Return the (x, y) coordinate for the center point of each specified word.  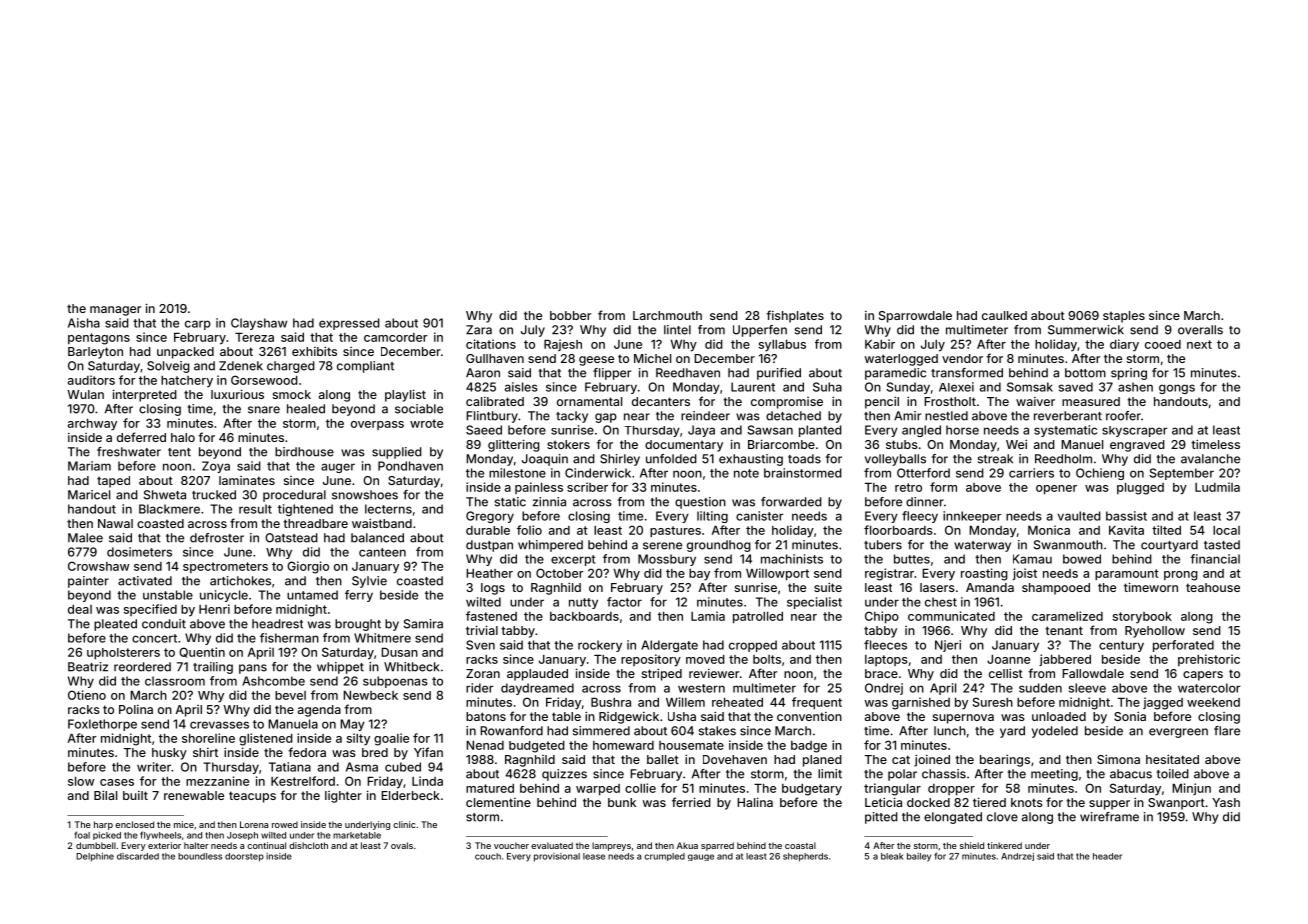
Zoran (483, 673)
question (700, 503)
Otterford (923, 473)
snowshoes (365, 495)
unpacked (185, 353)
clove (1002, 817)
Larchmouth (667, 315)
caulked (1004, 315)
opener (1056, 490)
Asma (362, 767)
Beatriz (88, 667)
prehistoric (1209, 660)
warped (598, 790)
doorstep (244, 857)
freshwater (129, 452)
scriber (587, 487)
